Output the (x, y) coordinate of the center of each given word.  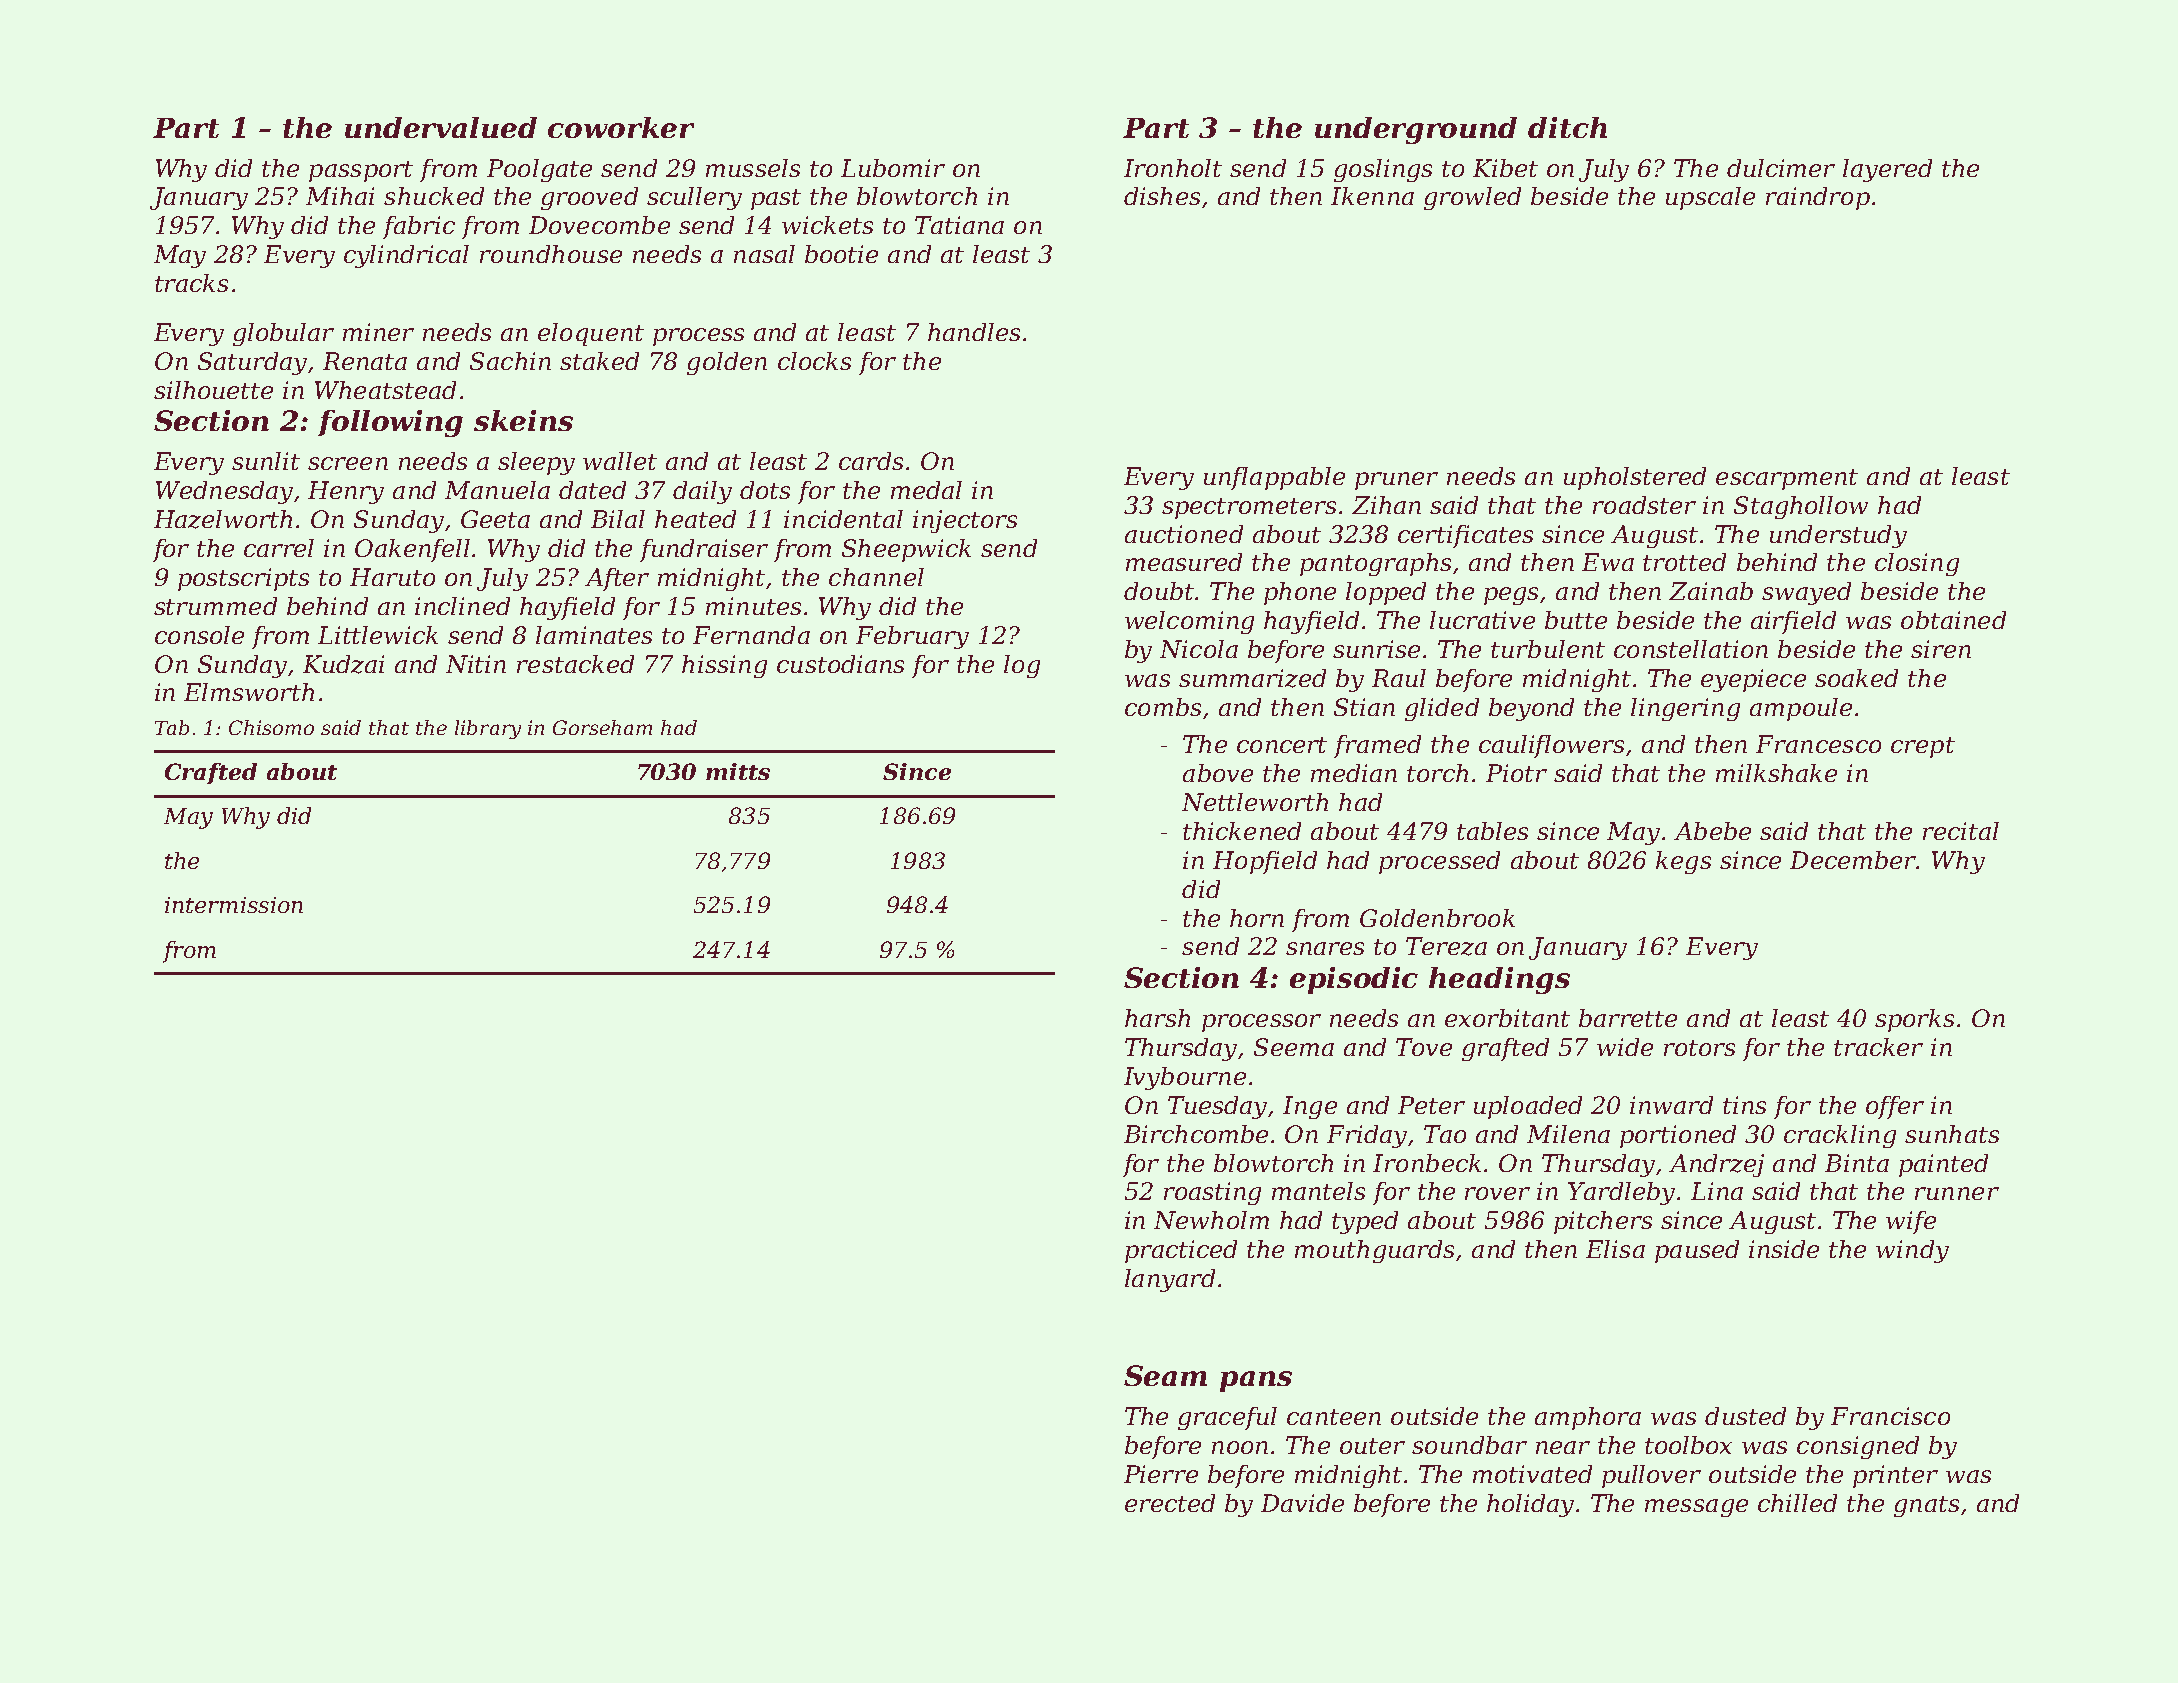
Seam (1165, 1375)
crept (1923, 747)
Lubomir (893, 168)
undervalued (441, 127)
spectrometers (1249, 508)
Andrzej (1716, 1165)
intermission (234, 905)
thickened (1242, 831)
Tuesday (1217, 1107)
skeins (523, 420)
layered (1887, 170)
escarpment (1787, 479)
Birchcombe (1196, 1134)
